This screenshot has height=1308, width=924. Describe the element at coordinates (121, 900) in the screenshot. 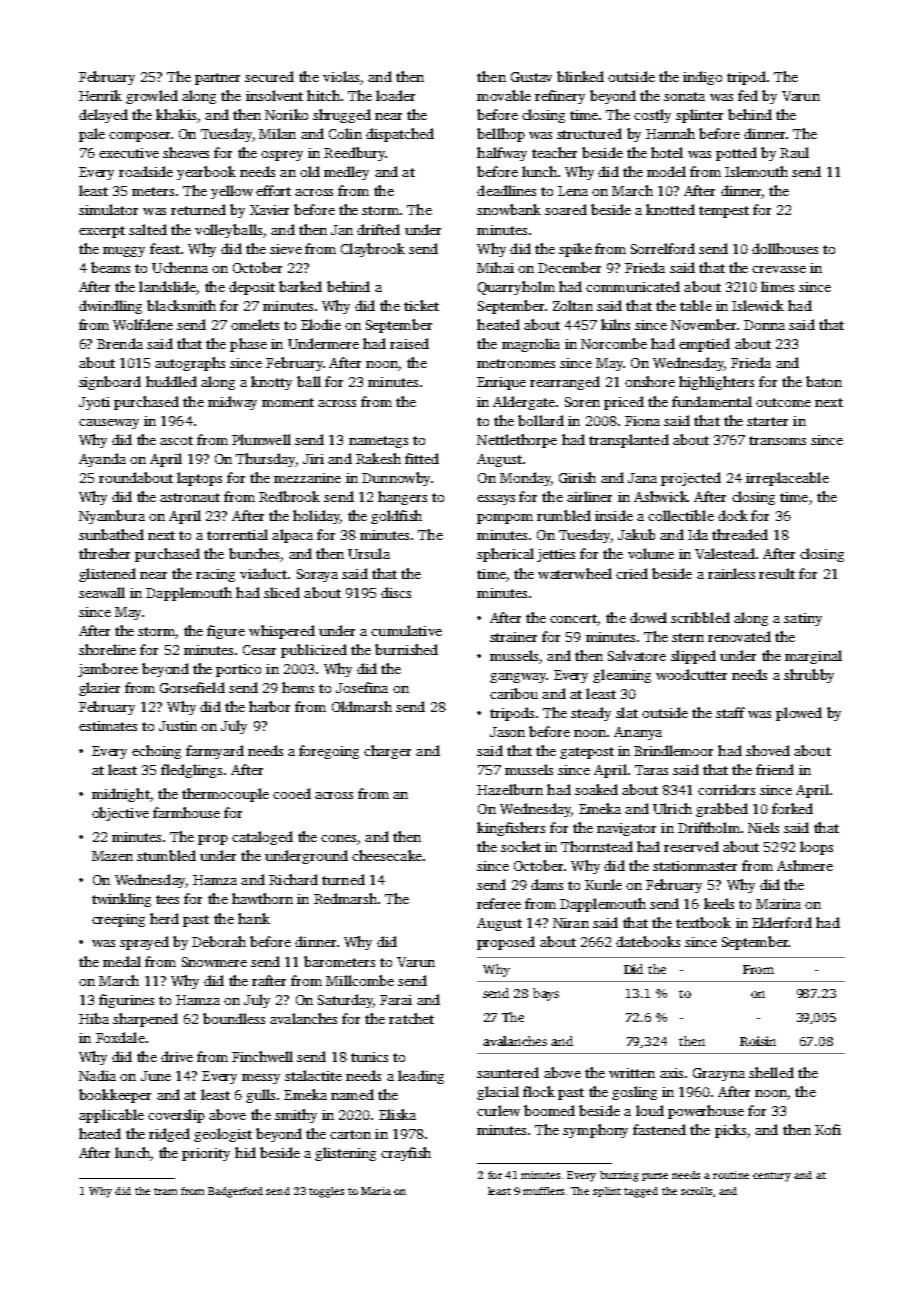

I see `twinkling` at that location.
